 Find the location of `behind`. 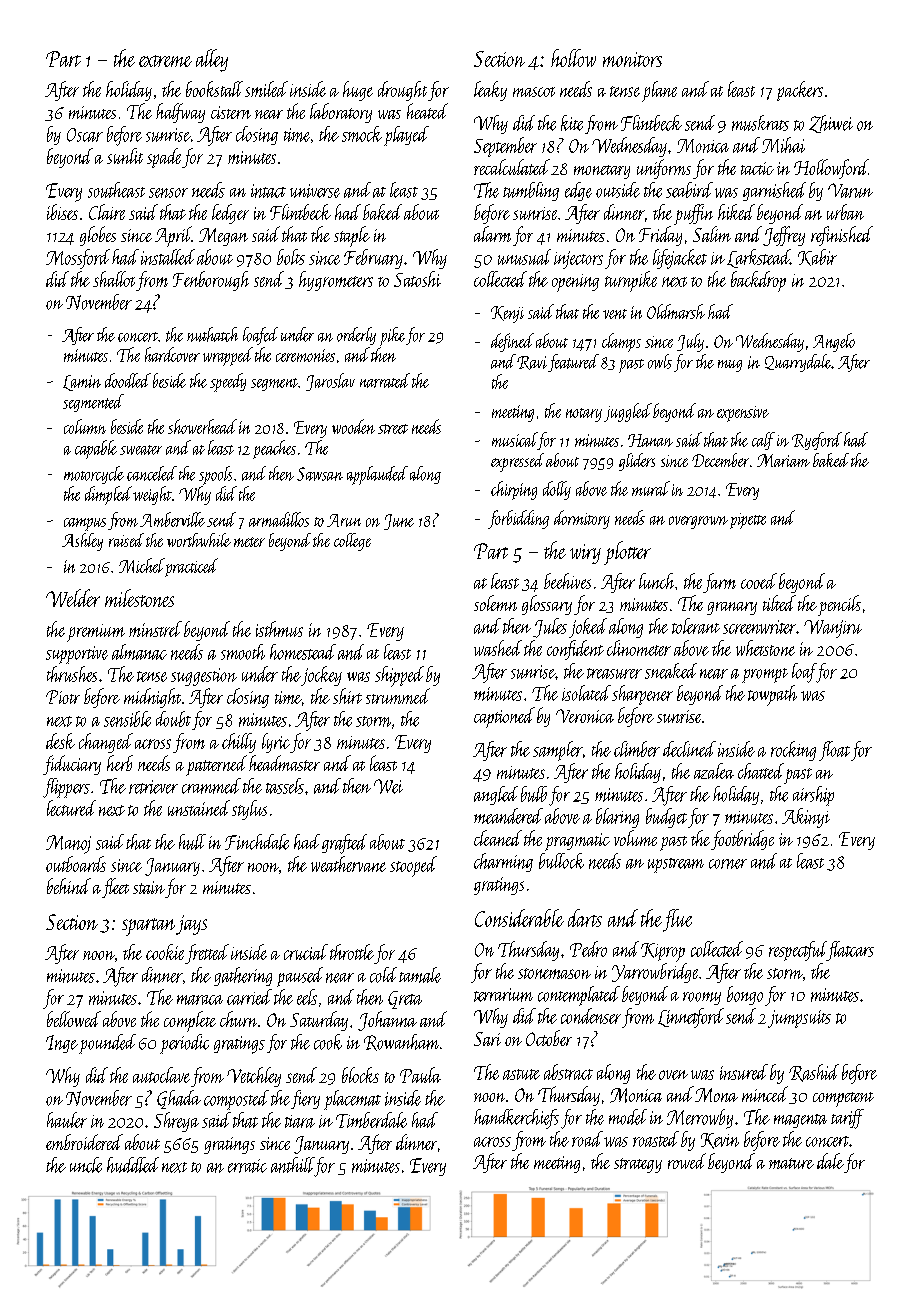

behind is located at coordinates (69, 886).
